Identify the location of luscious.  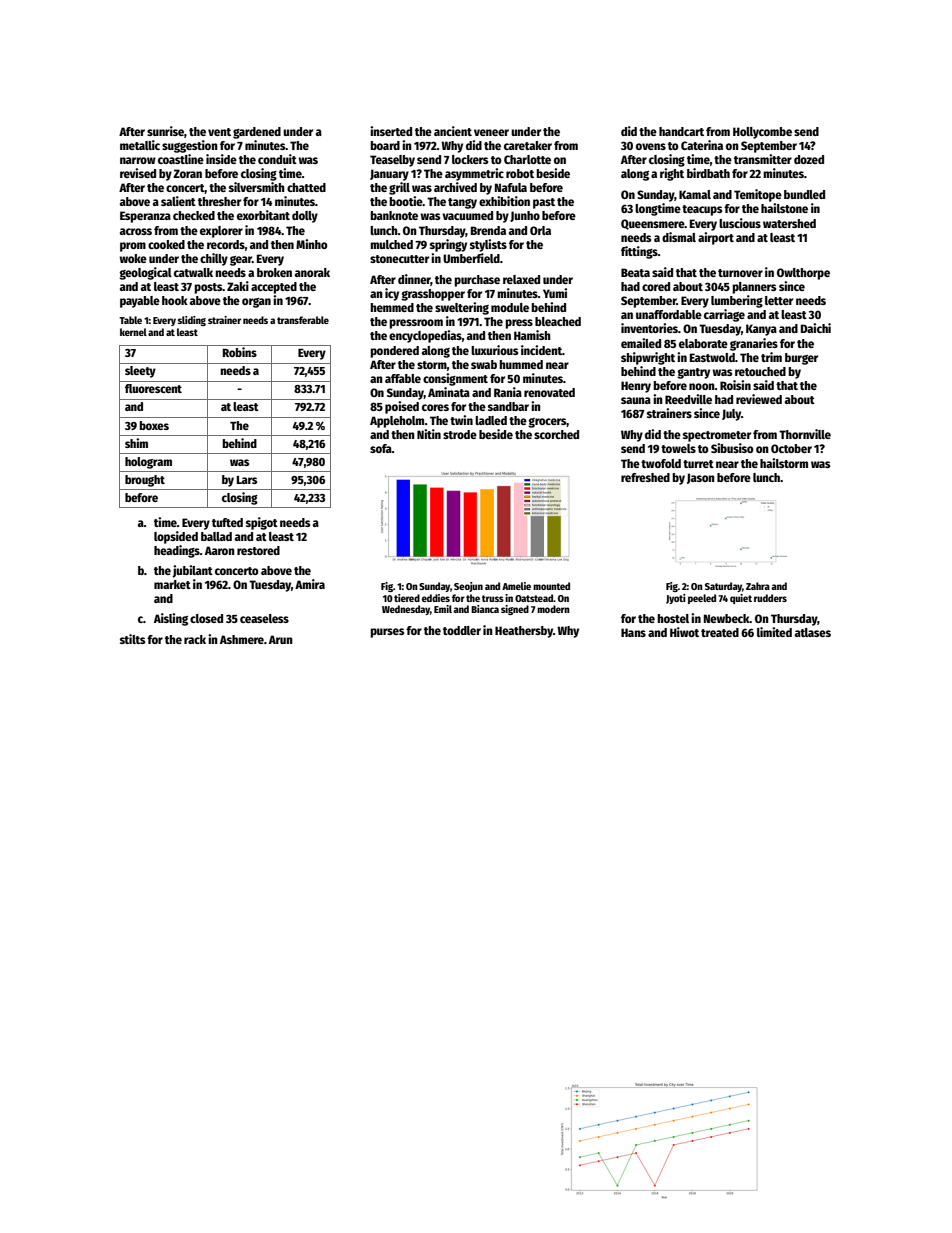
(740, 223).
